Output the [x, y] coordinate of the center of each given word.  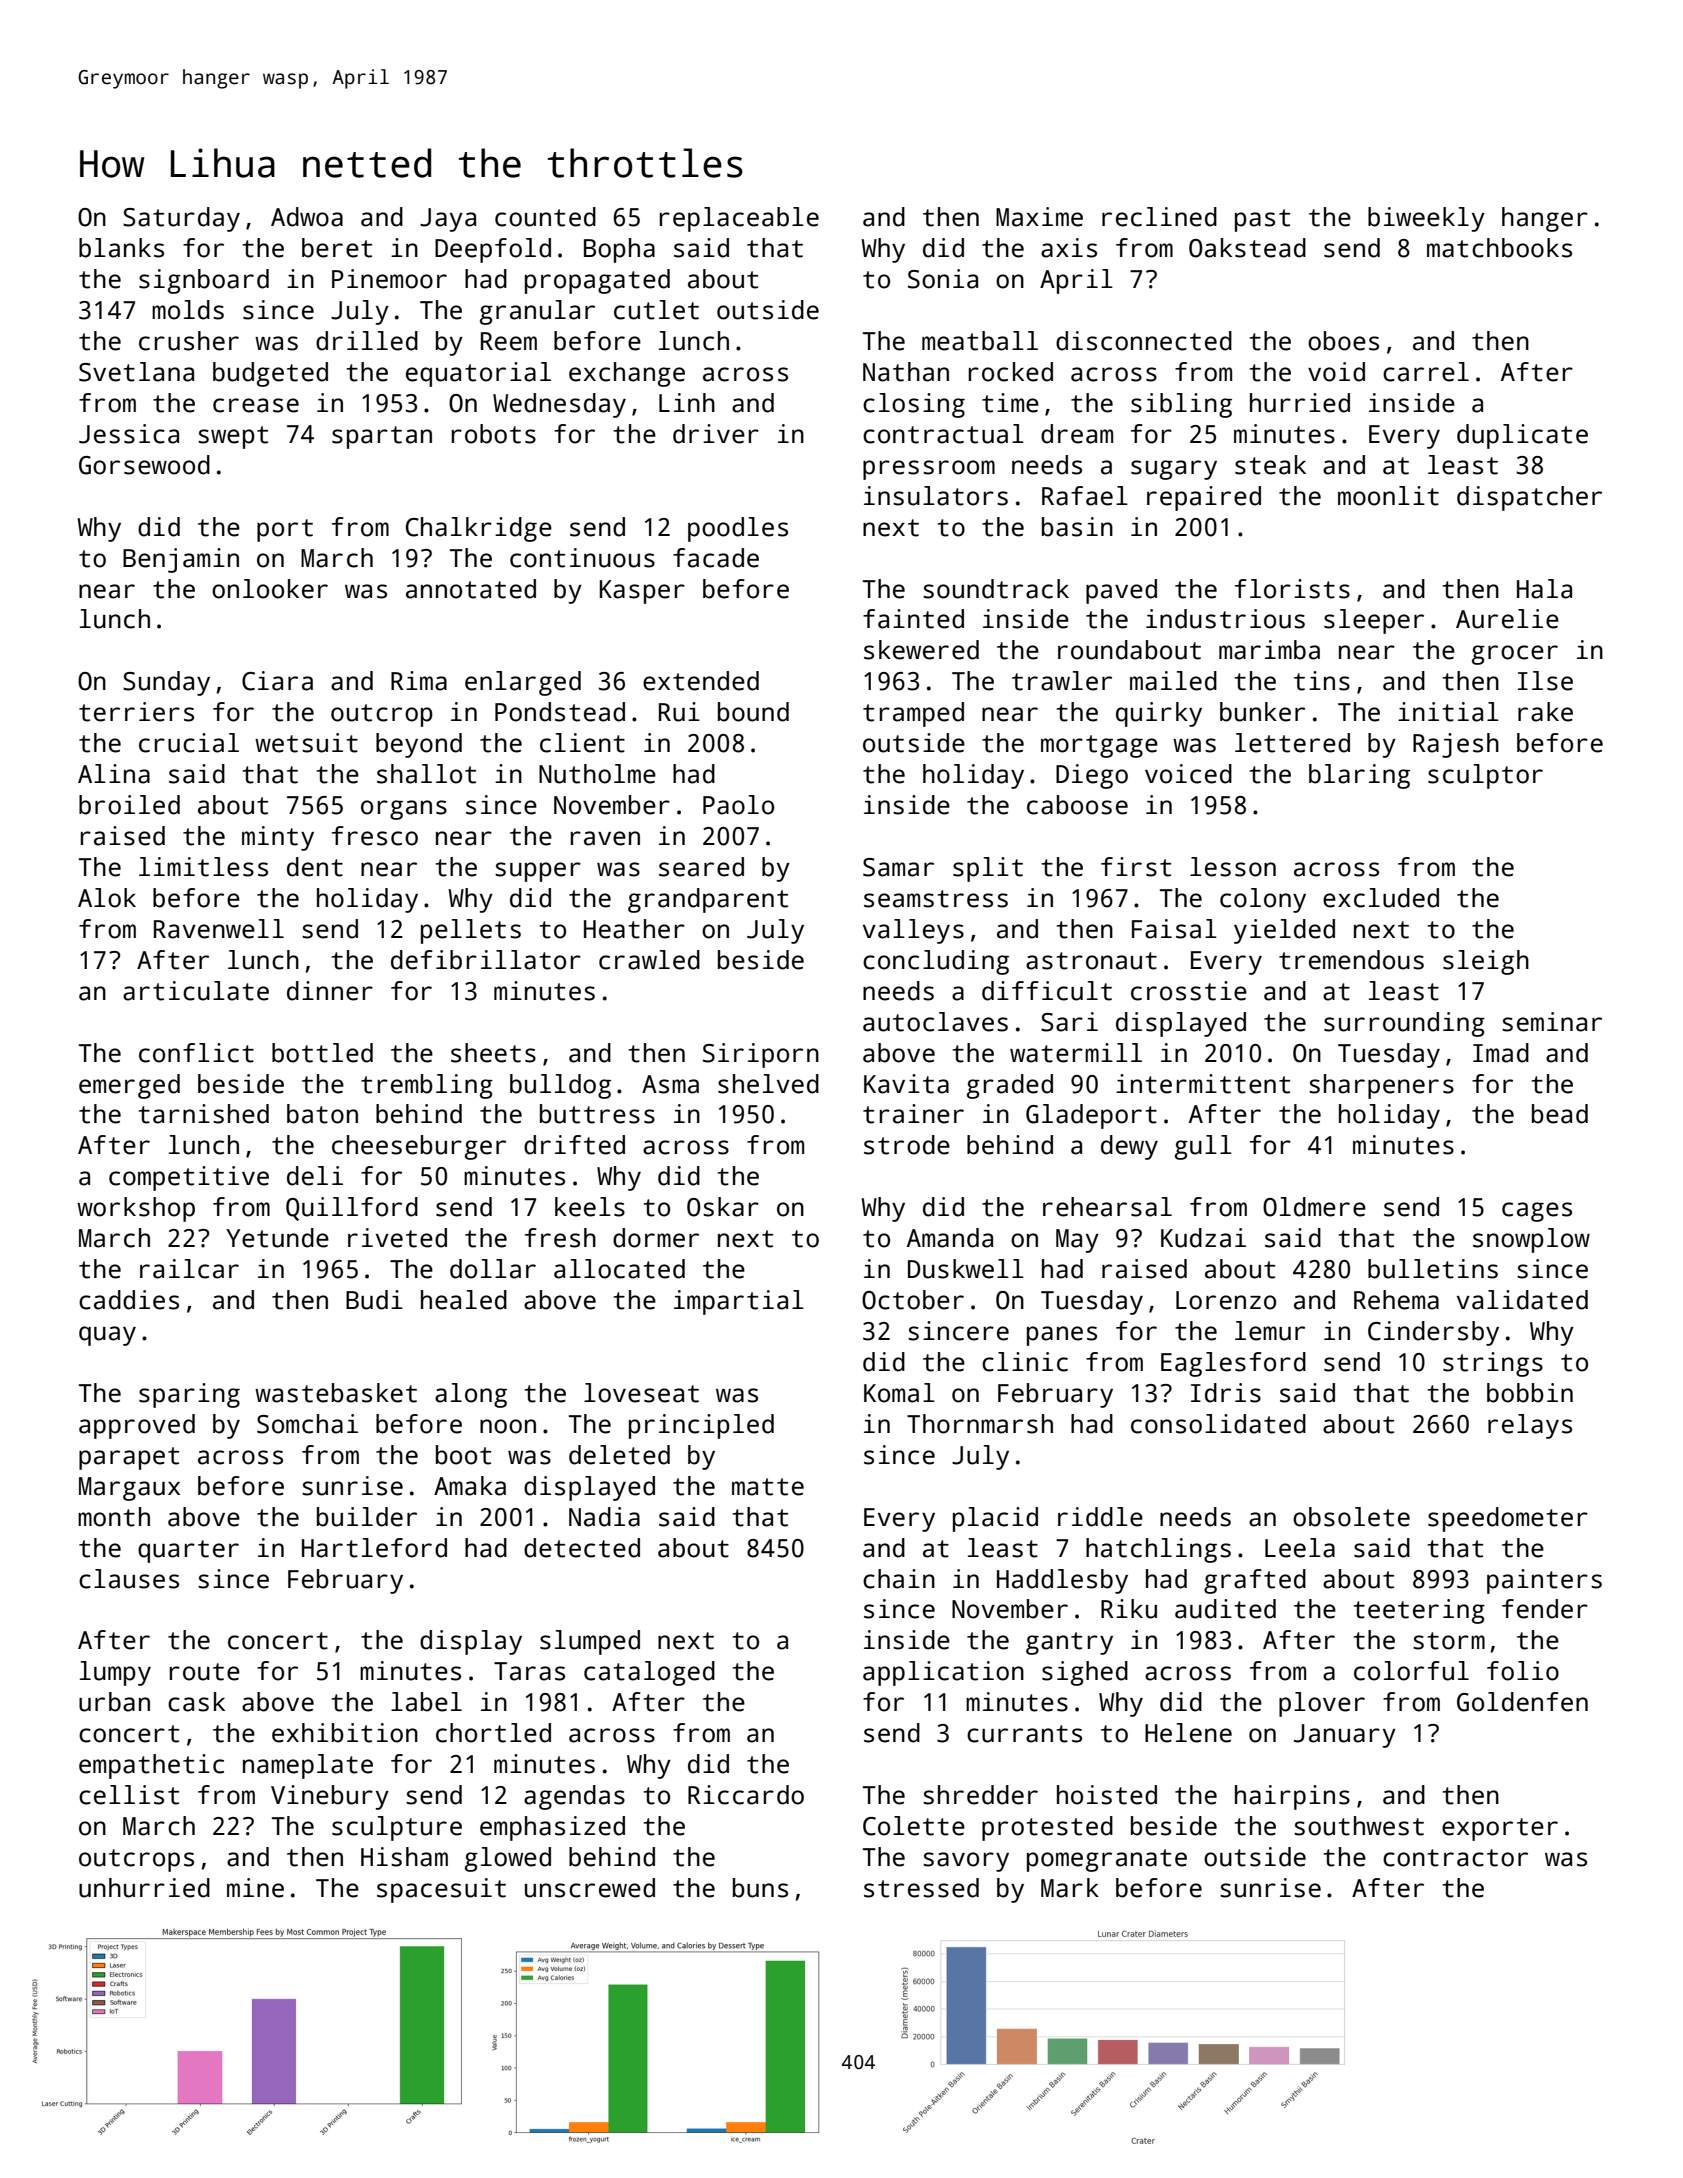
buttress [597, 1114]
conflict [196, 1053]
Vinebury [330, 1797]
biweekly [1426, 219]
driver [716, 434]
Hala [1544, 589]
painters [1544, 1581]
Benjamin [181, 560]
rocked [1011, 372]
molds [188, 310]
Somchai [307, 1424]
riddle [1100, 1517]
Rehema [1396, 1300]
